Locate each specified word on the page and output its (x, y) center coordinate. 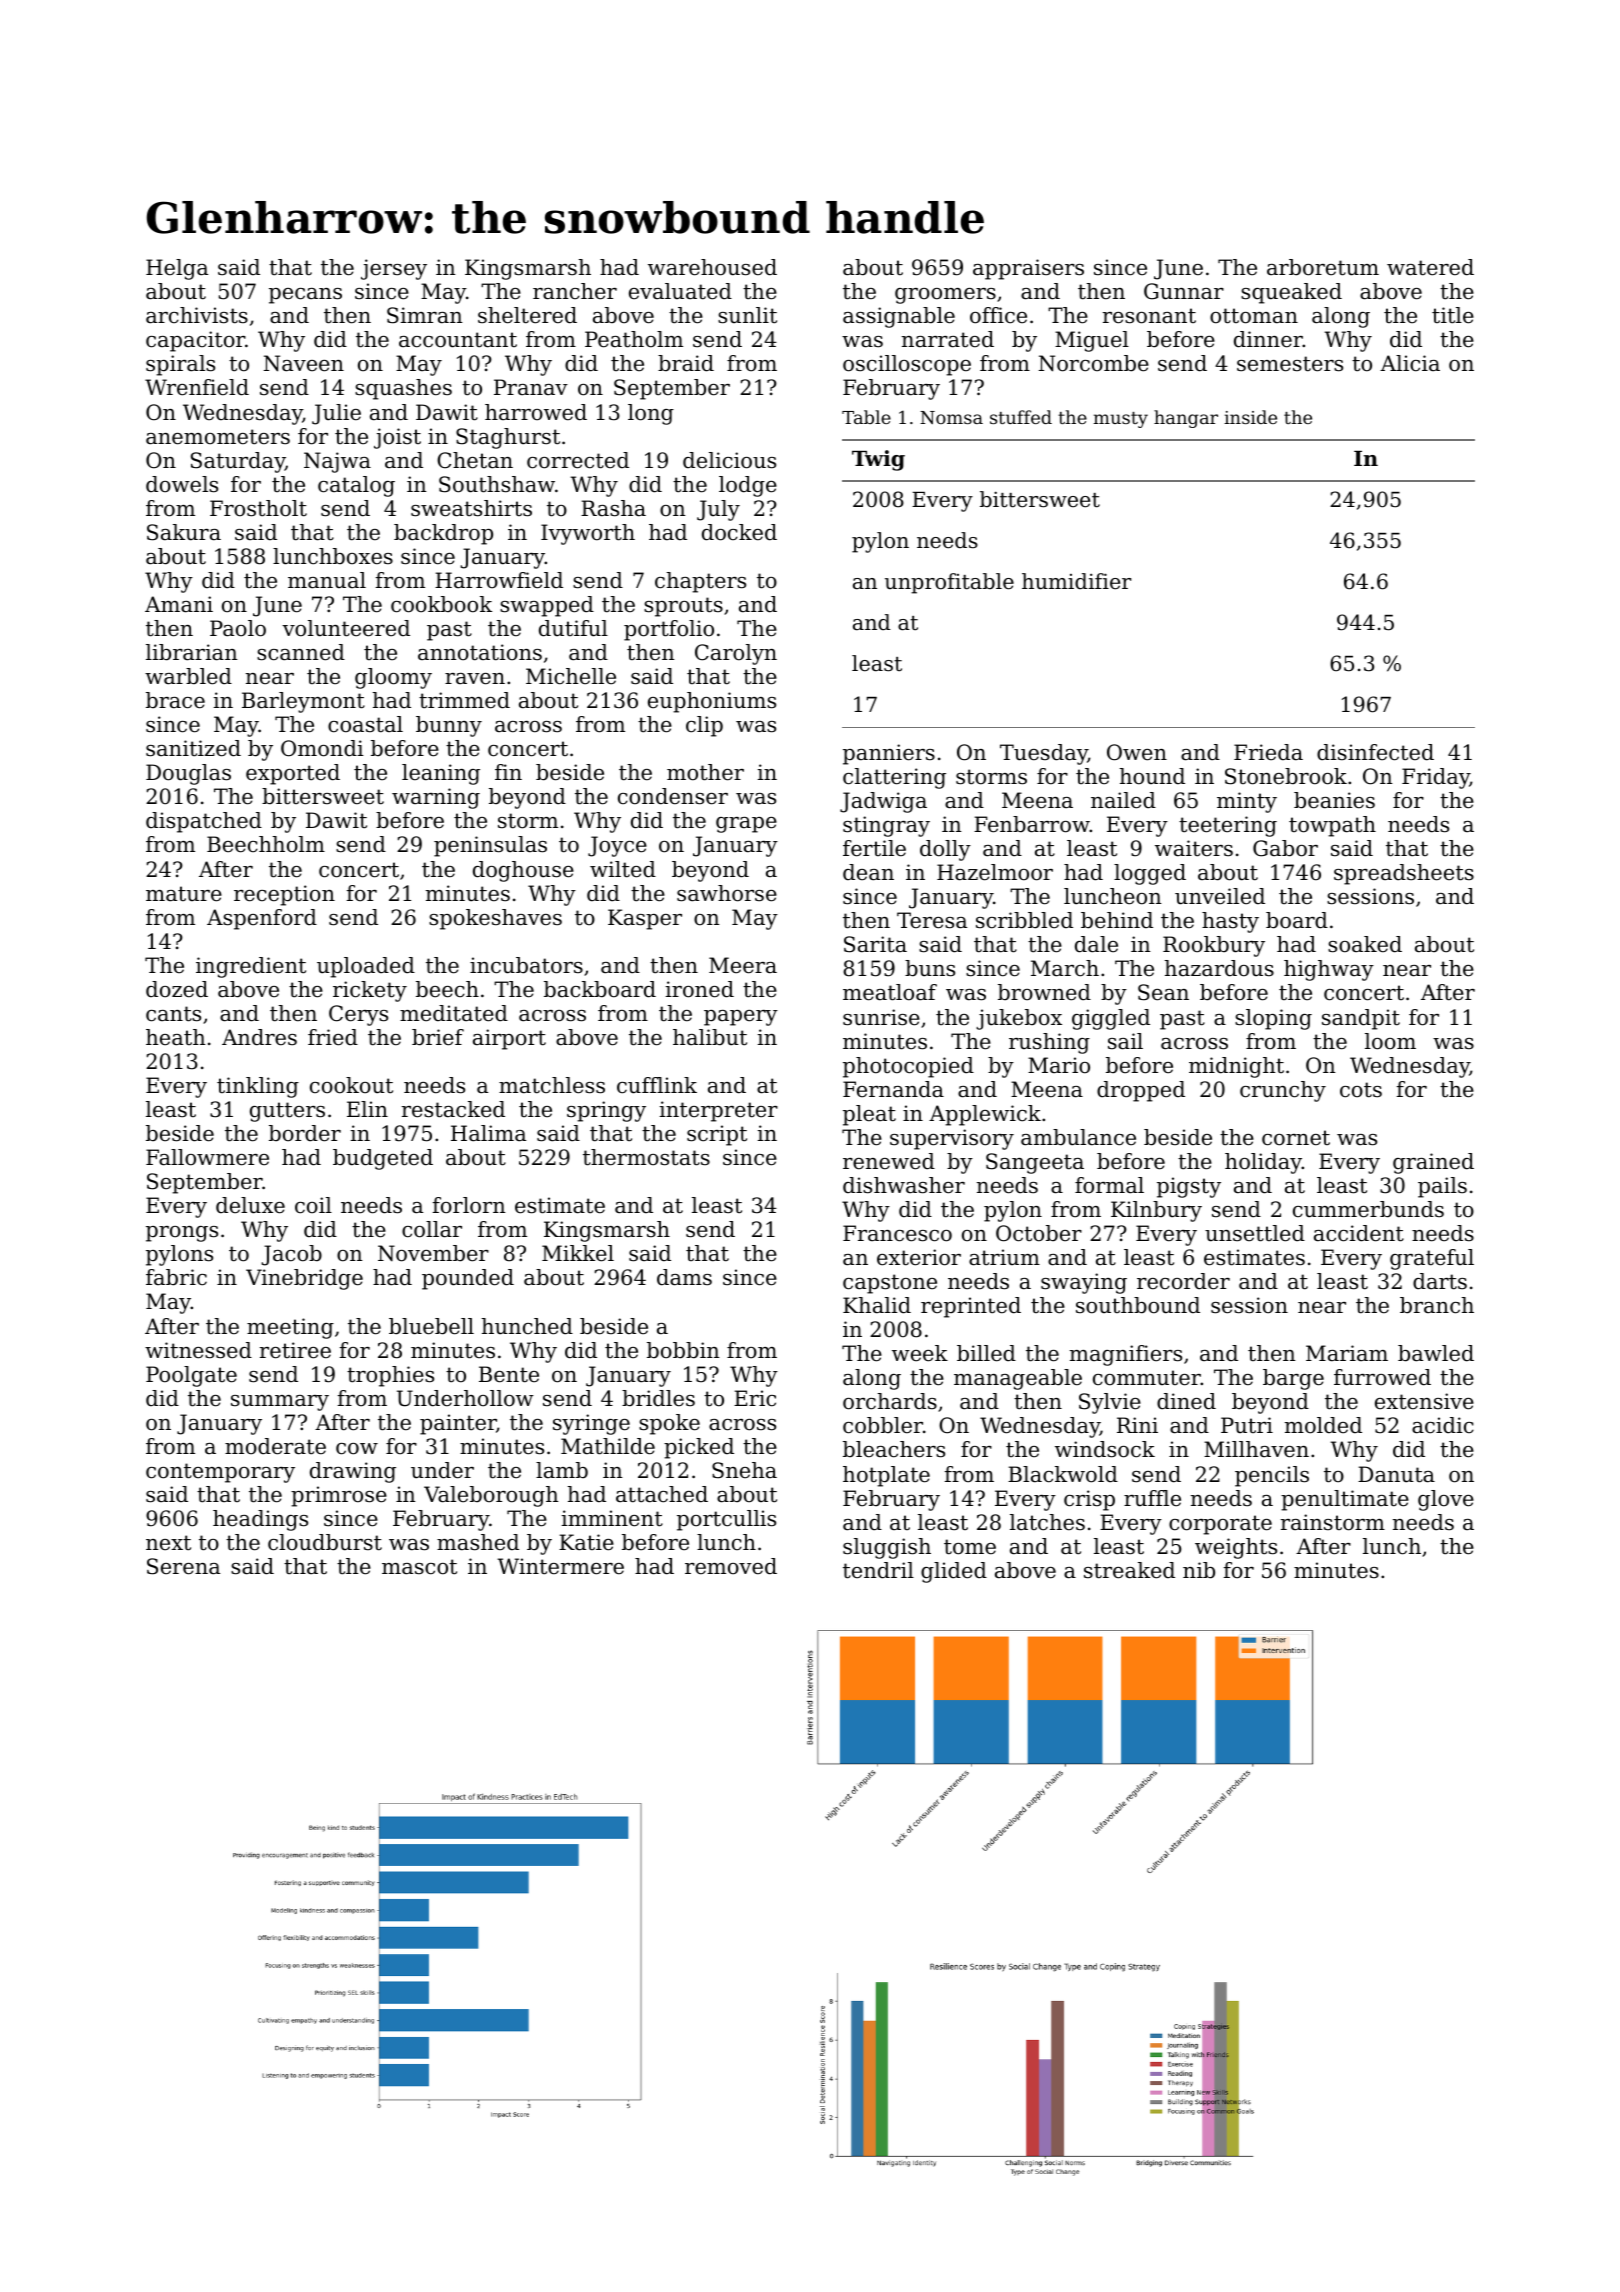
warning (436, 798)
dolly (945, 850)
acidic (1443, 1425)
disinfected (1375, 752)
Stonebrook (1286, 776)
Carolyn (736, 654)
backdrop (443, 534)
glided (954, 1572)
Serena (183, 1566)
